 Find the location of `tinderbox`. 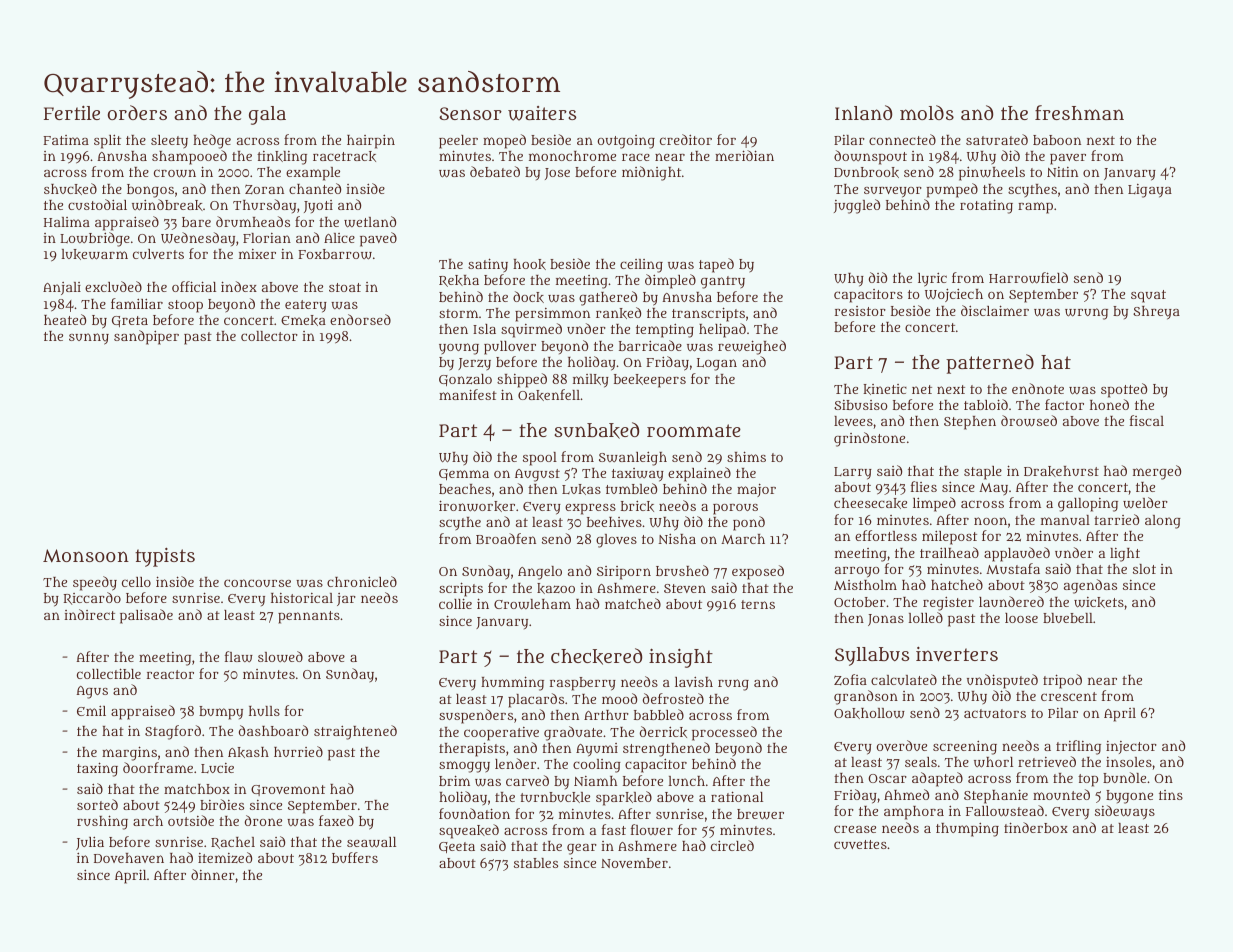

tinderbox is located at coordinates (1036, 827).
